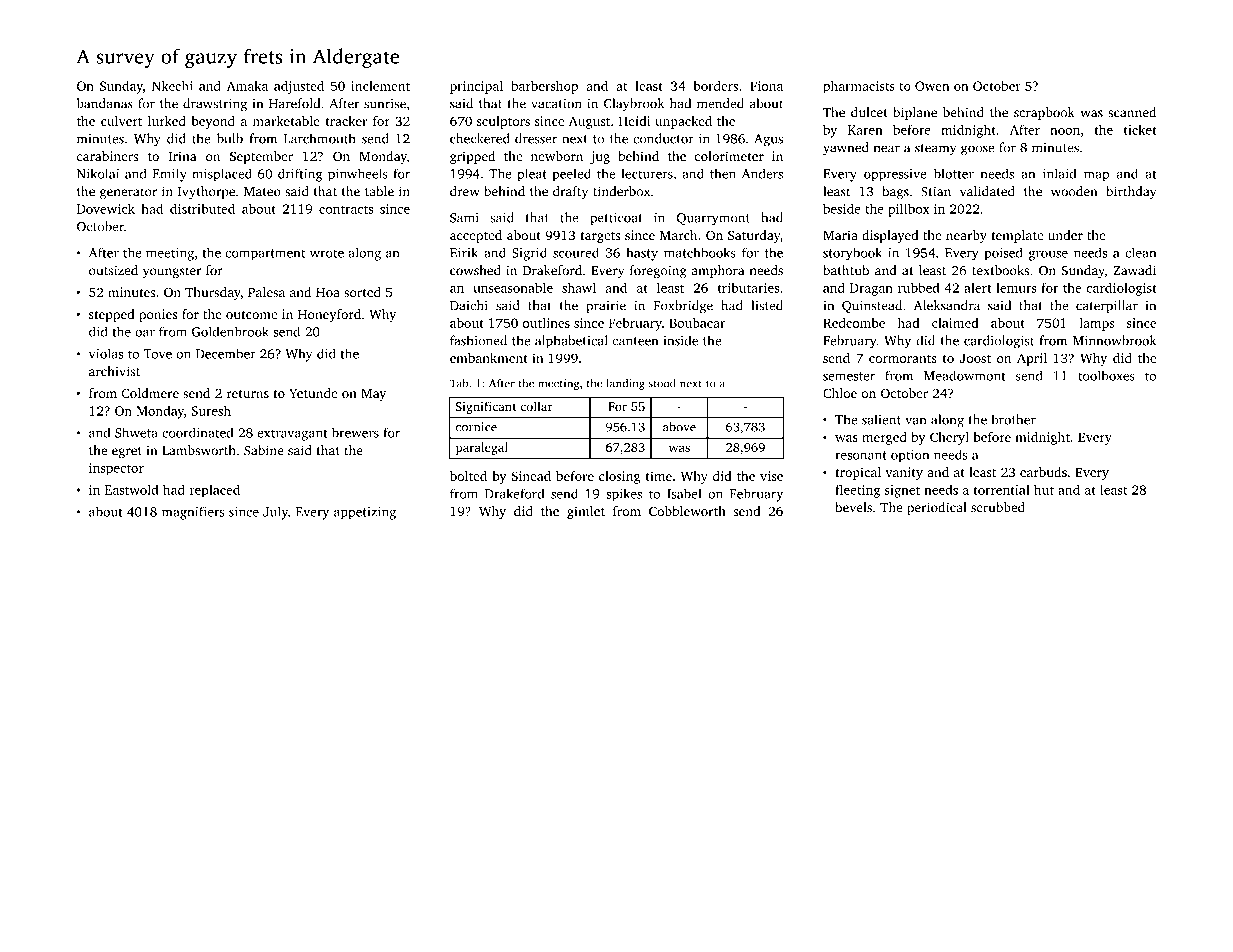  What do you see at coordinates (230, 138) in the page?
I see `bulb` at bounding box center [230, 138].
